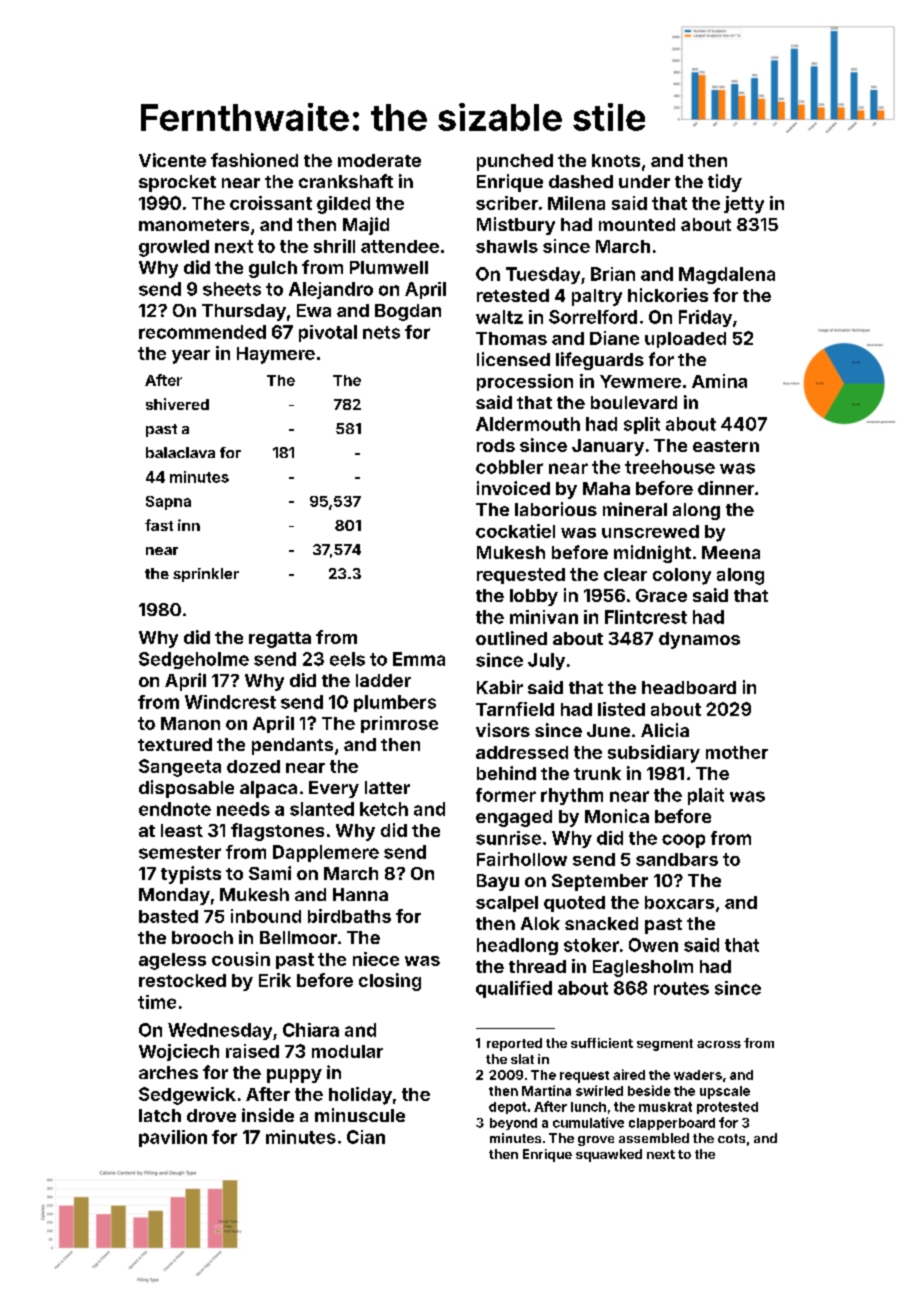  What do you see at coordinates (180, 452) in the screenshot?
I see `balaclava` at bounding box center [180, 452].
